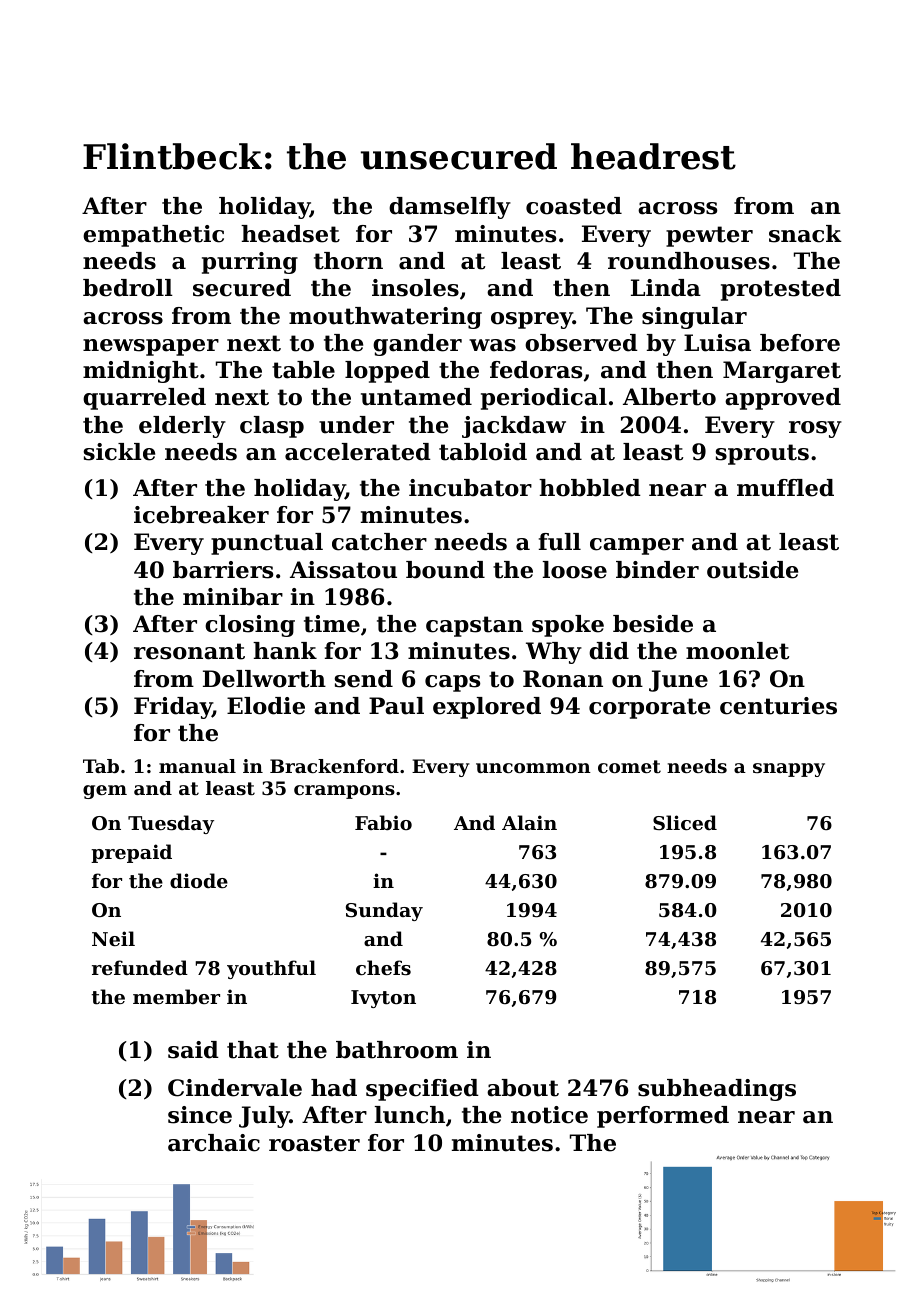 The width and height of the image is (924, 1311). What do you see at coordinates (200, 1115) in the image?
I see `since` at bounding box center [200, 1115].
